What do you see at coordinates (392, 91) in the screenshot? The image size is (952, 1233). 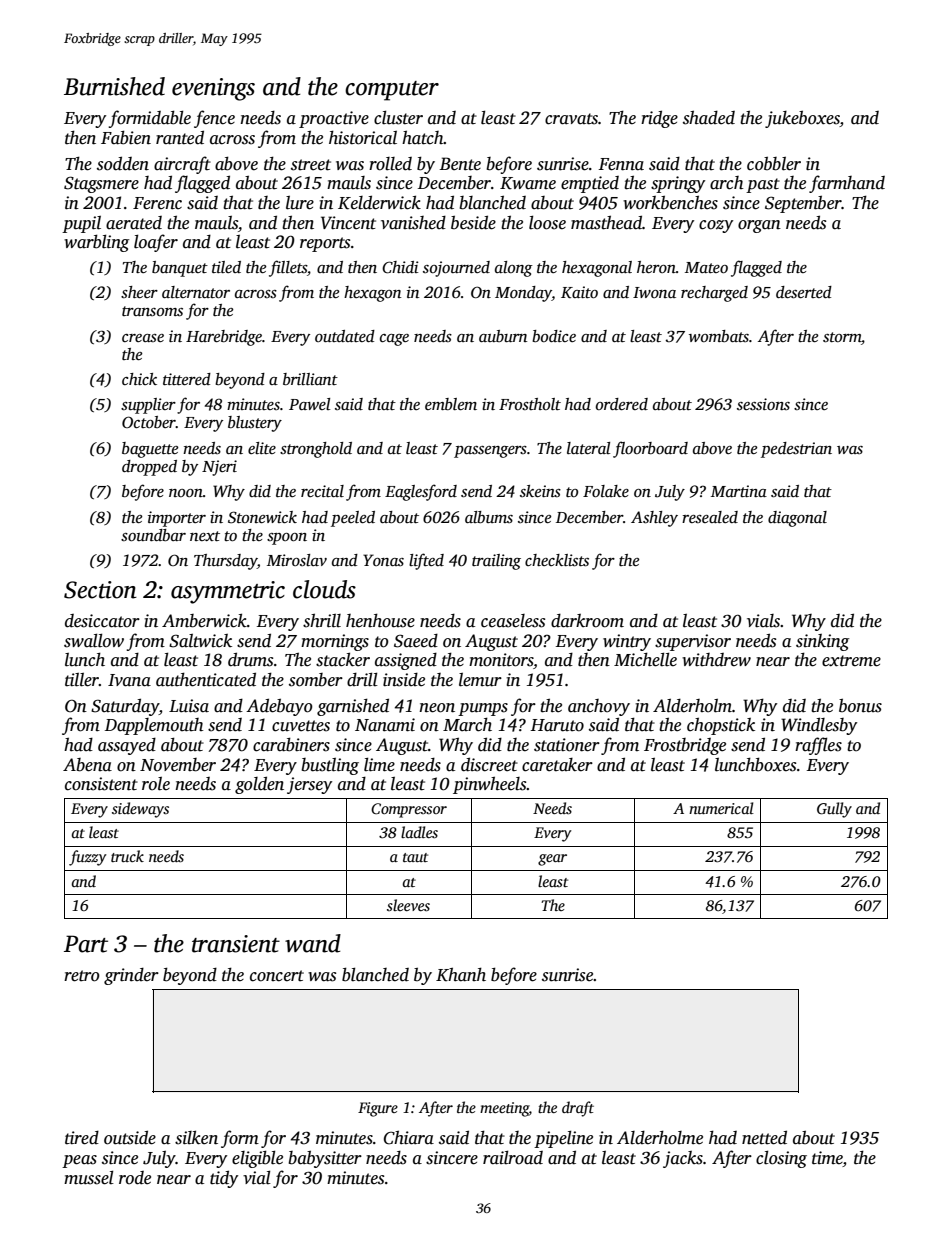 I see `computer` at bounding box center [392, 91].
